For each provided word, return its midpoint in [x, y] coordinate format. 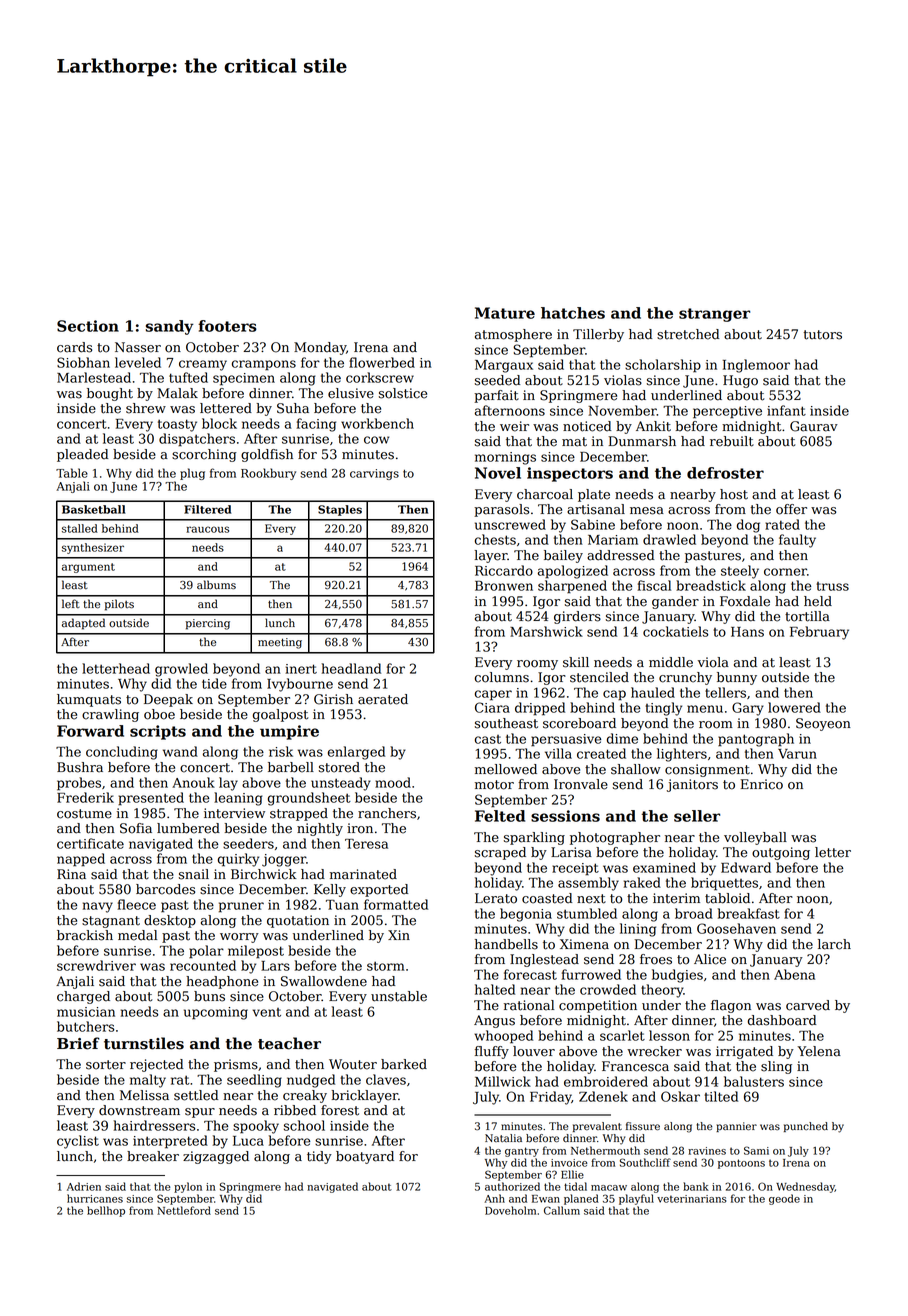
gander [675, 602]
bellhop [106, 1211]
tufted [188, 377]
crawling [110, 715]
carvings [374, 474]
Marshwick [546, 631]
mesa [647, 511]
